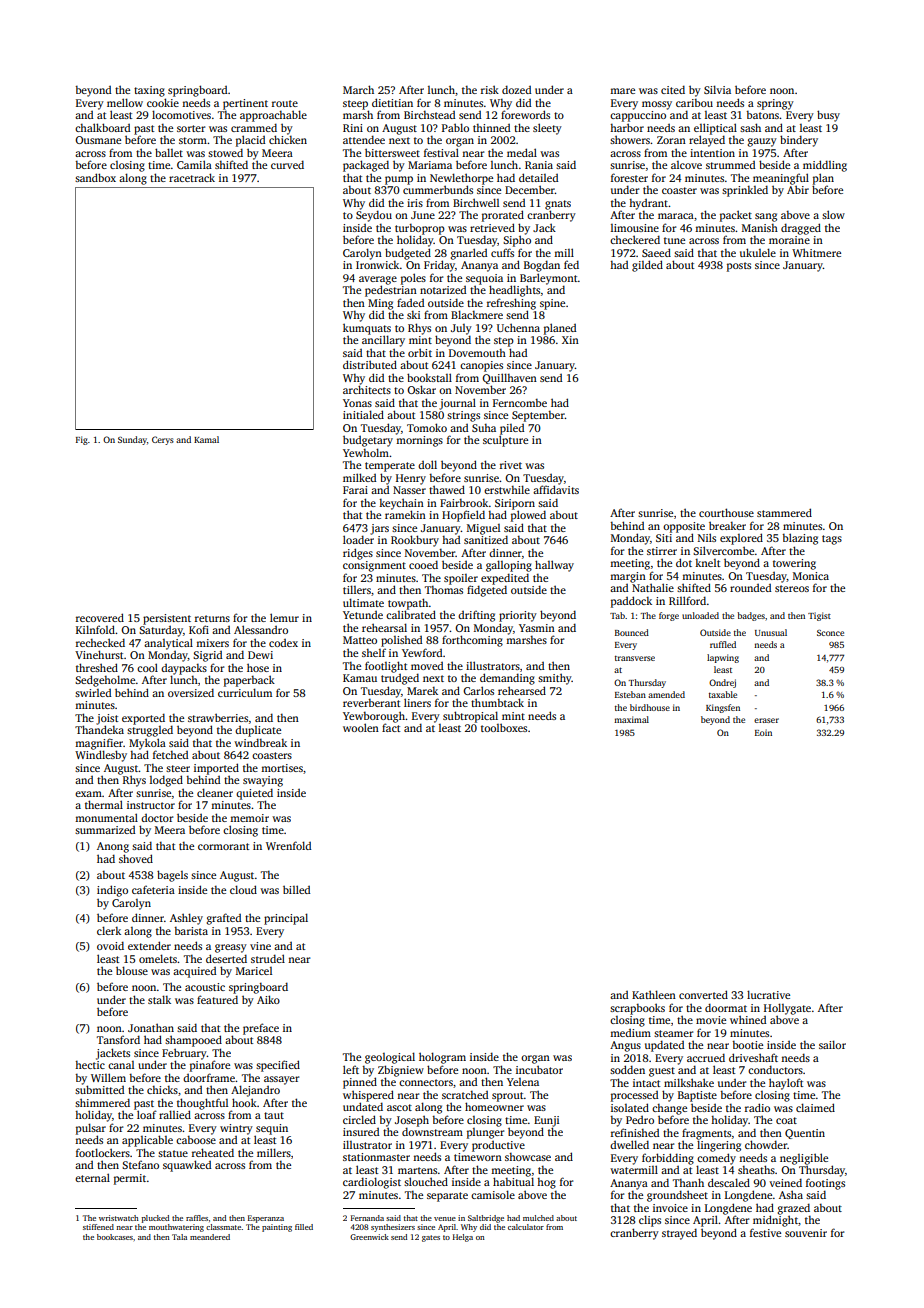 Image resolution: width=924 pixels, height=1308 pixels. I want to click on recovered, so click(100, 617).
